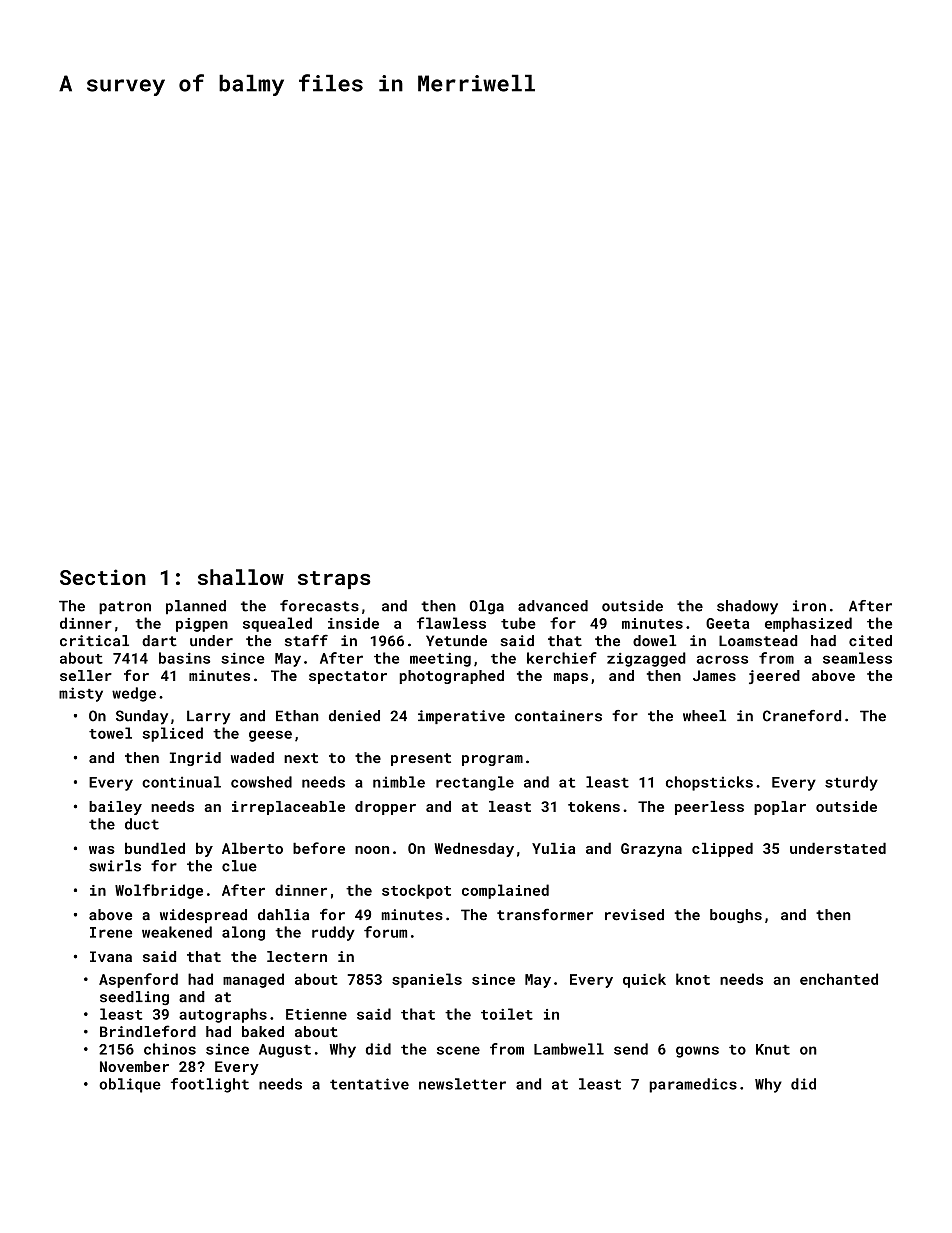 This screenshot has height=1233, width=952. Describe the element at coordinates (851, 783) in the screenshot. I see `sturdy` at that location.
